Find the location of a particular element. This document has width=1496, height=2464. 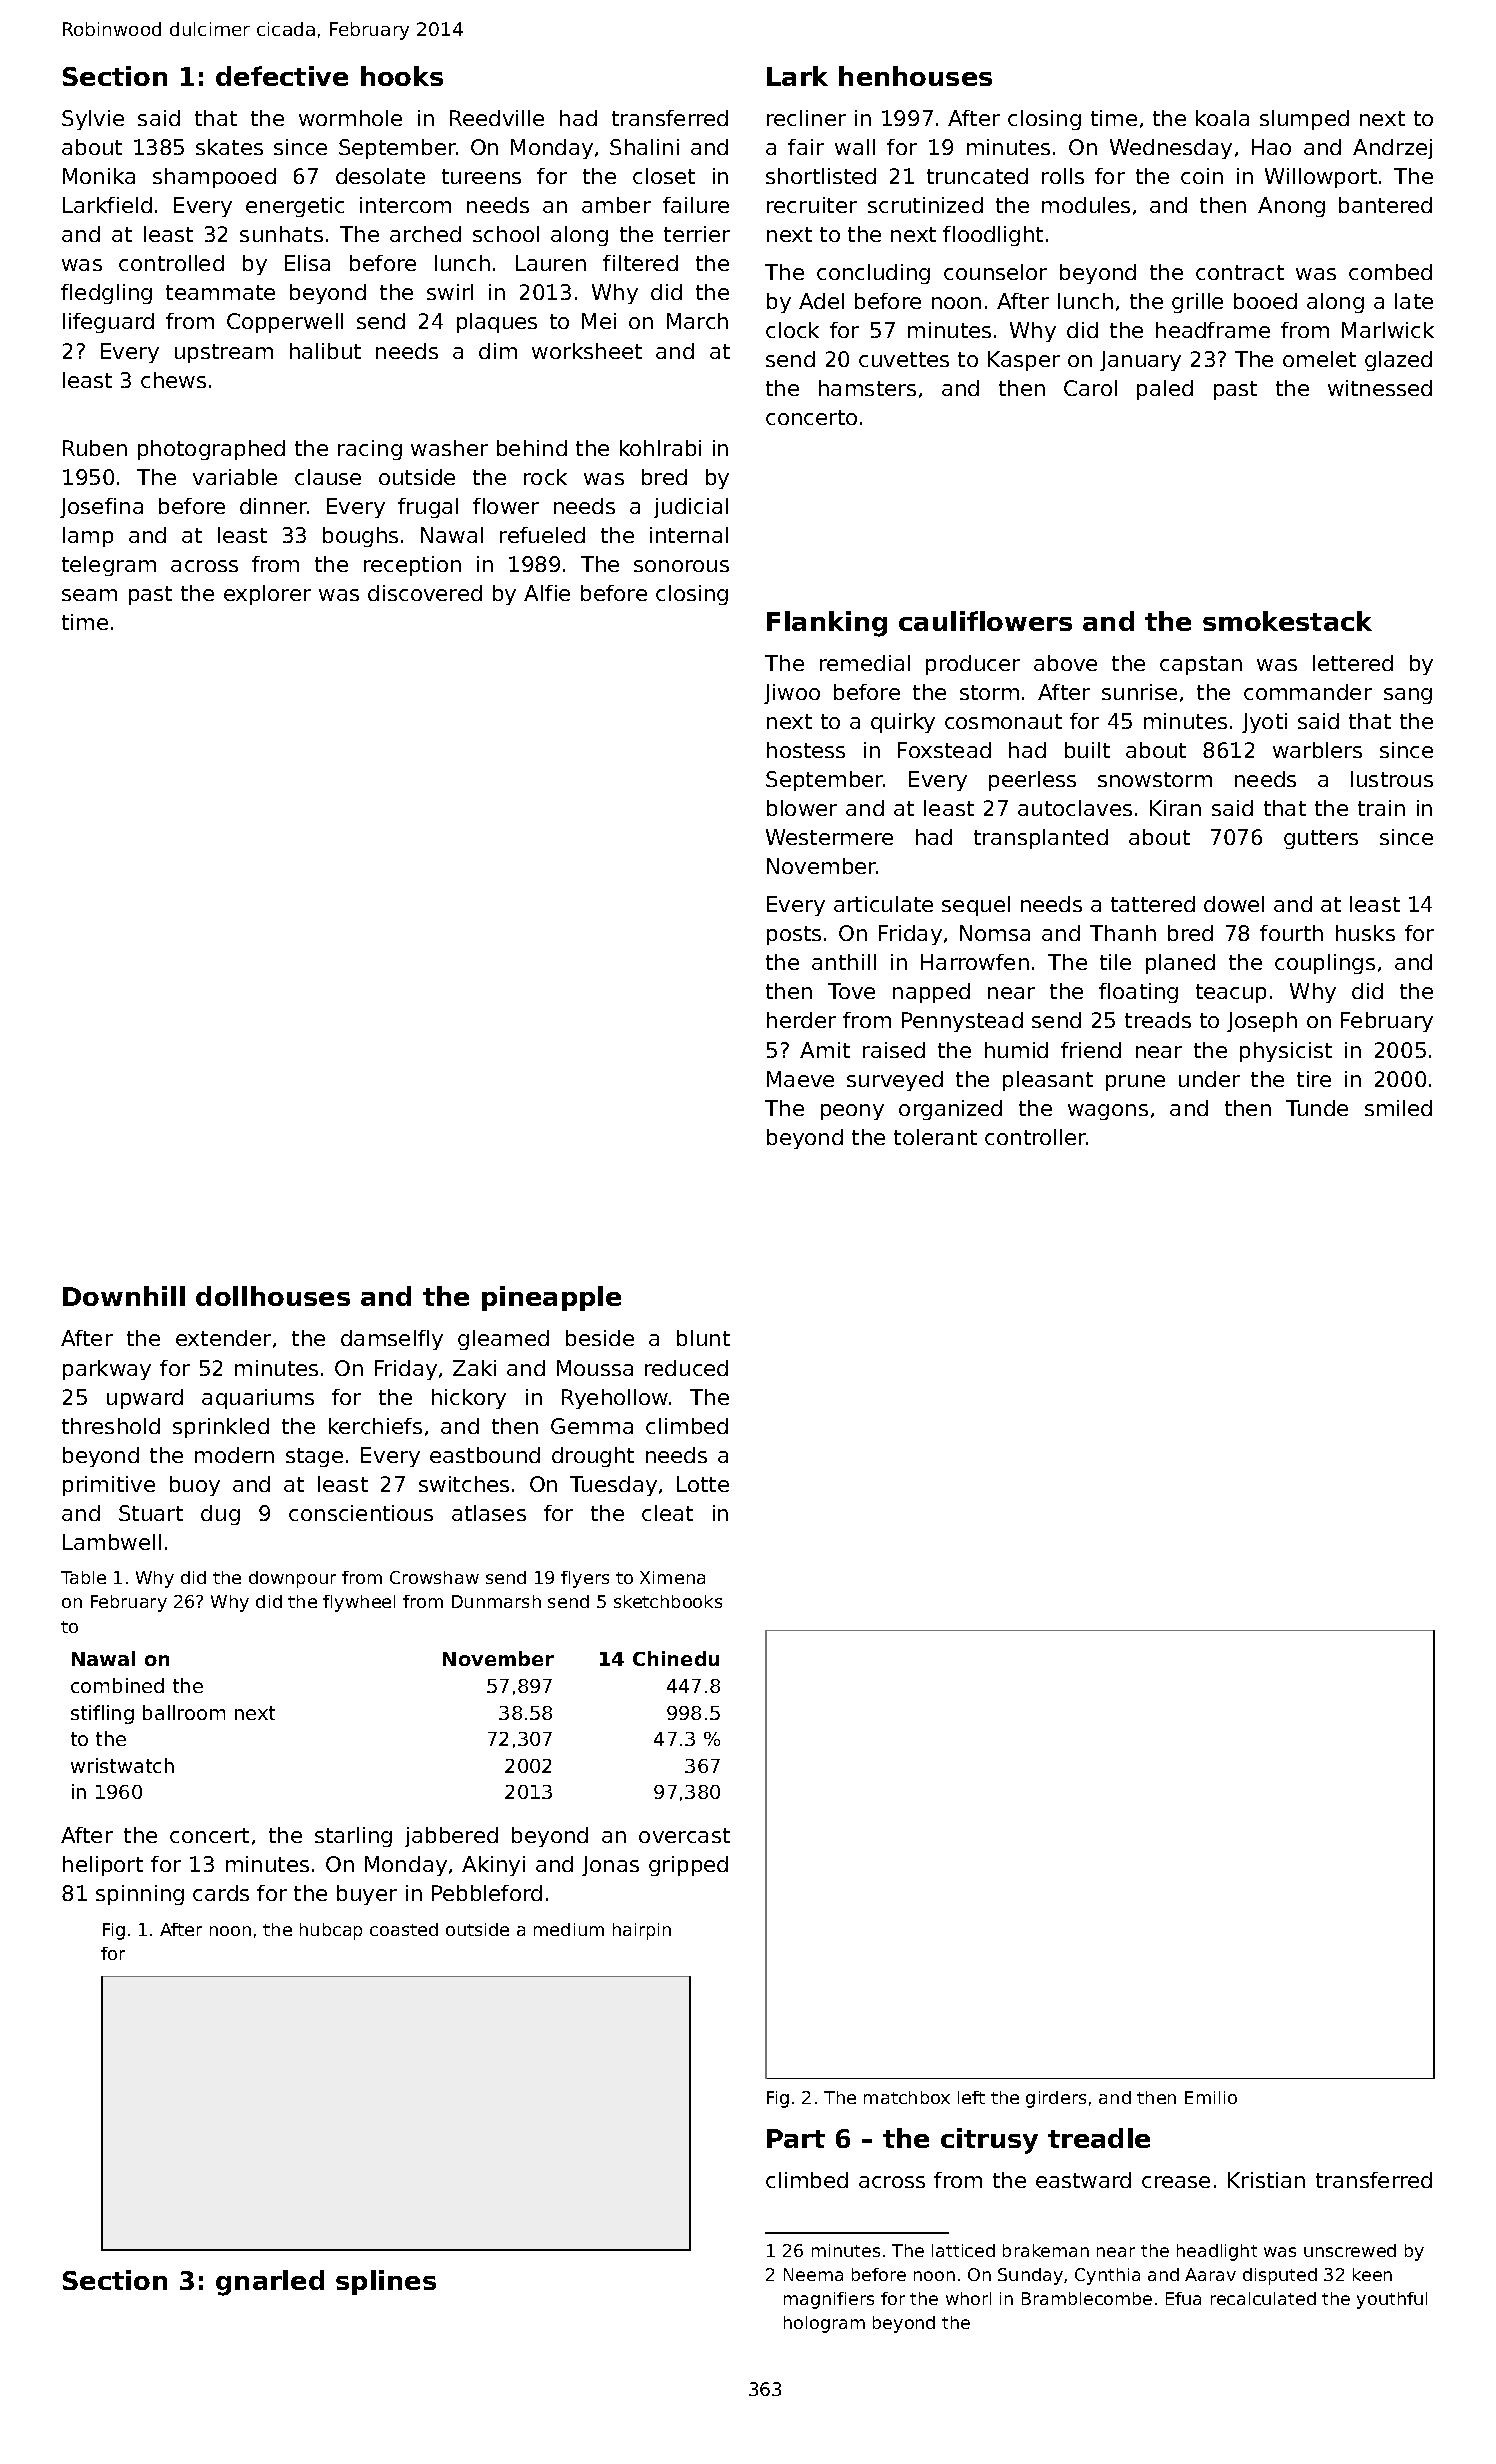

youthful is located at coordinates (1392, 2300).
